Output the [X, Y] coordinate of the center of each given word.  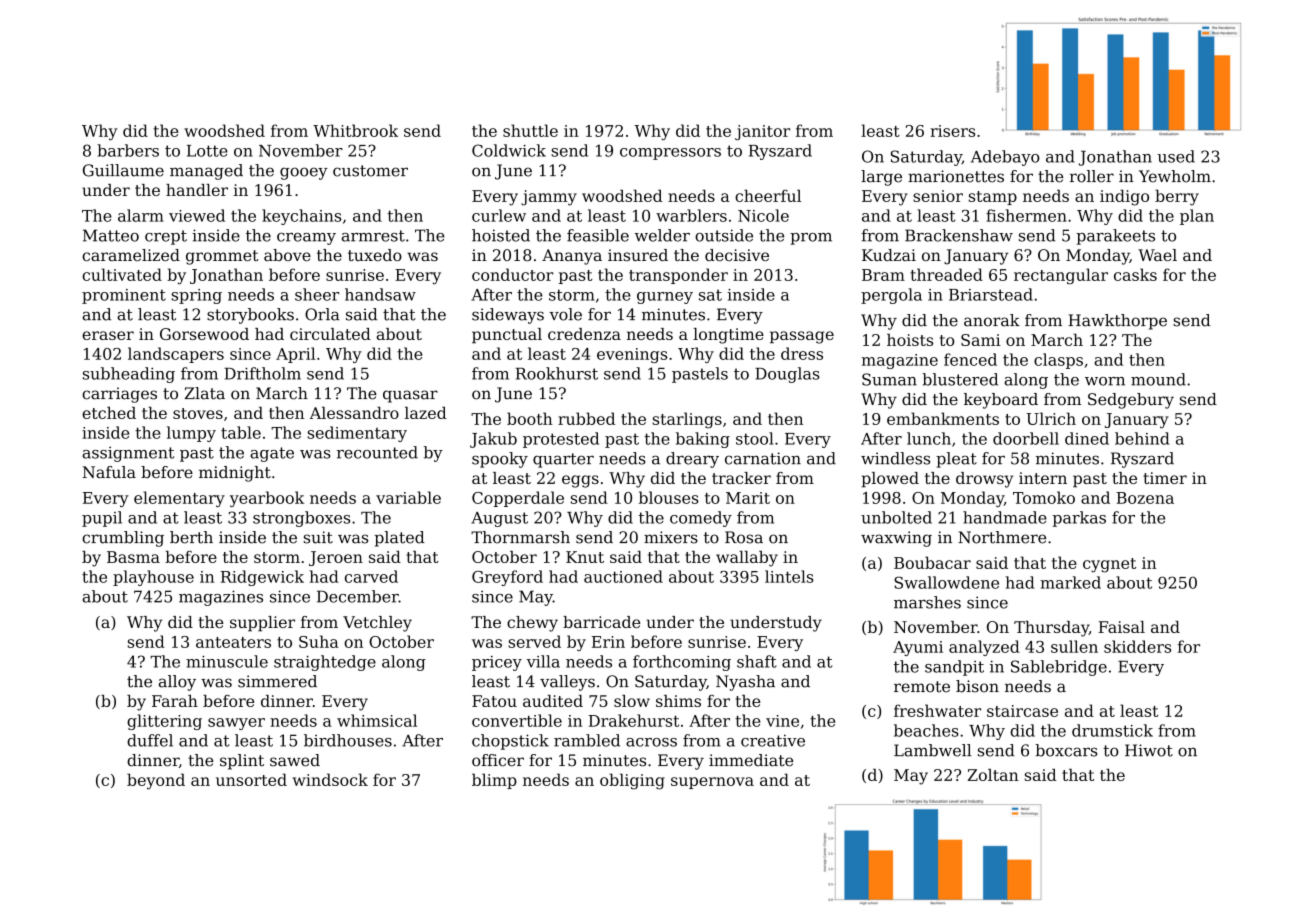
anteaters [233, 642]
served [534, 641]
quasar [410, 396]
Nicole [763, 215]
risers [952, 131]
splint [242, 762]
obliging [632, 781]
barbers [128, 150]
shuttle [530, 130]
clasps [1058, 361]
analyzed [984, 648]
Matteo [111, 235]
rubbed [586, 418]
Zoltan [993, 775]
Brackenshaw [959, 235]
